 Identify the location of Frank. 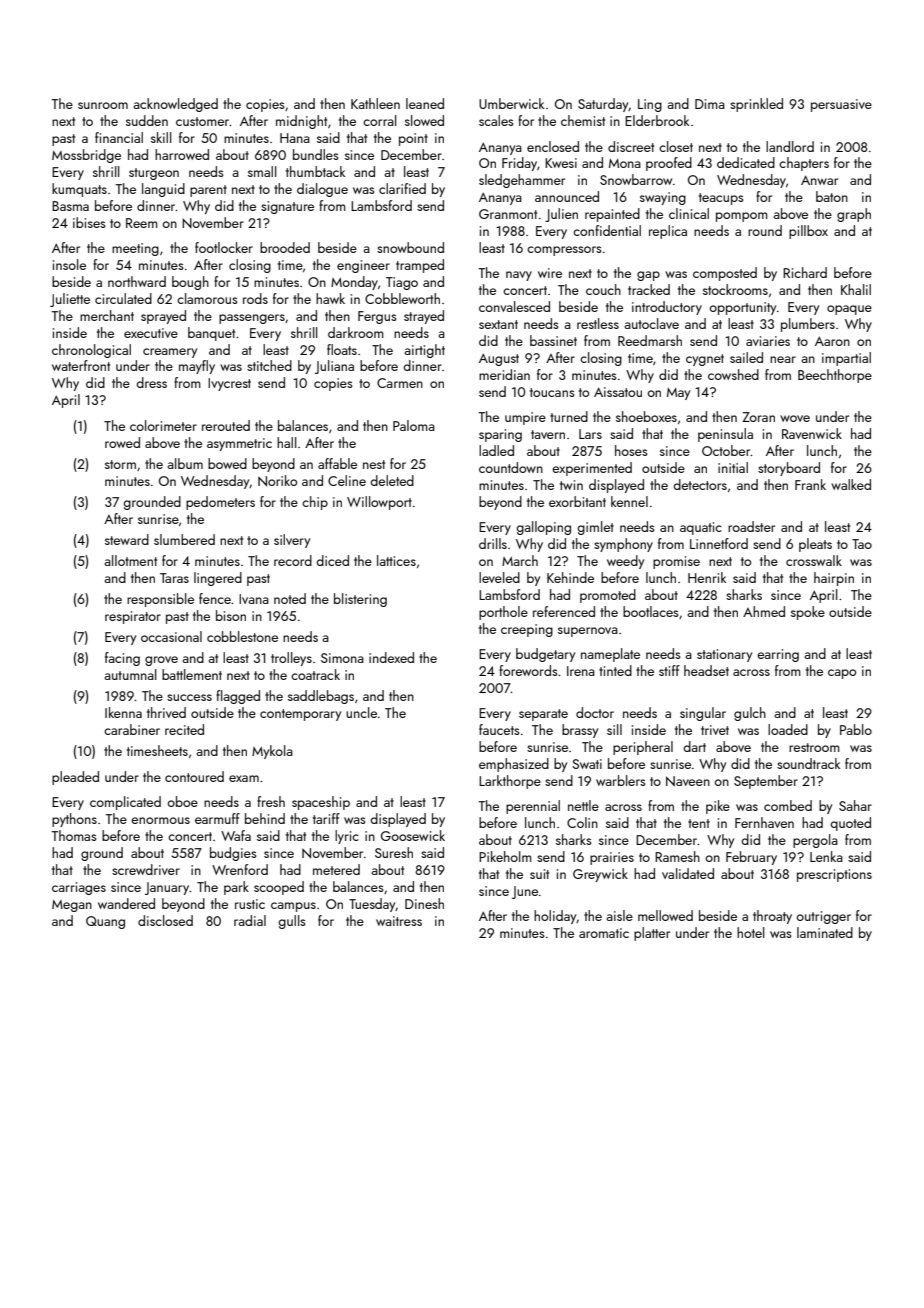
(810, 484).
